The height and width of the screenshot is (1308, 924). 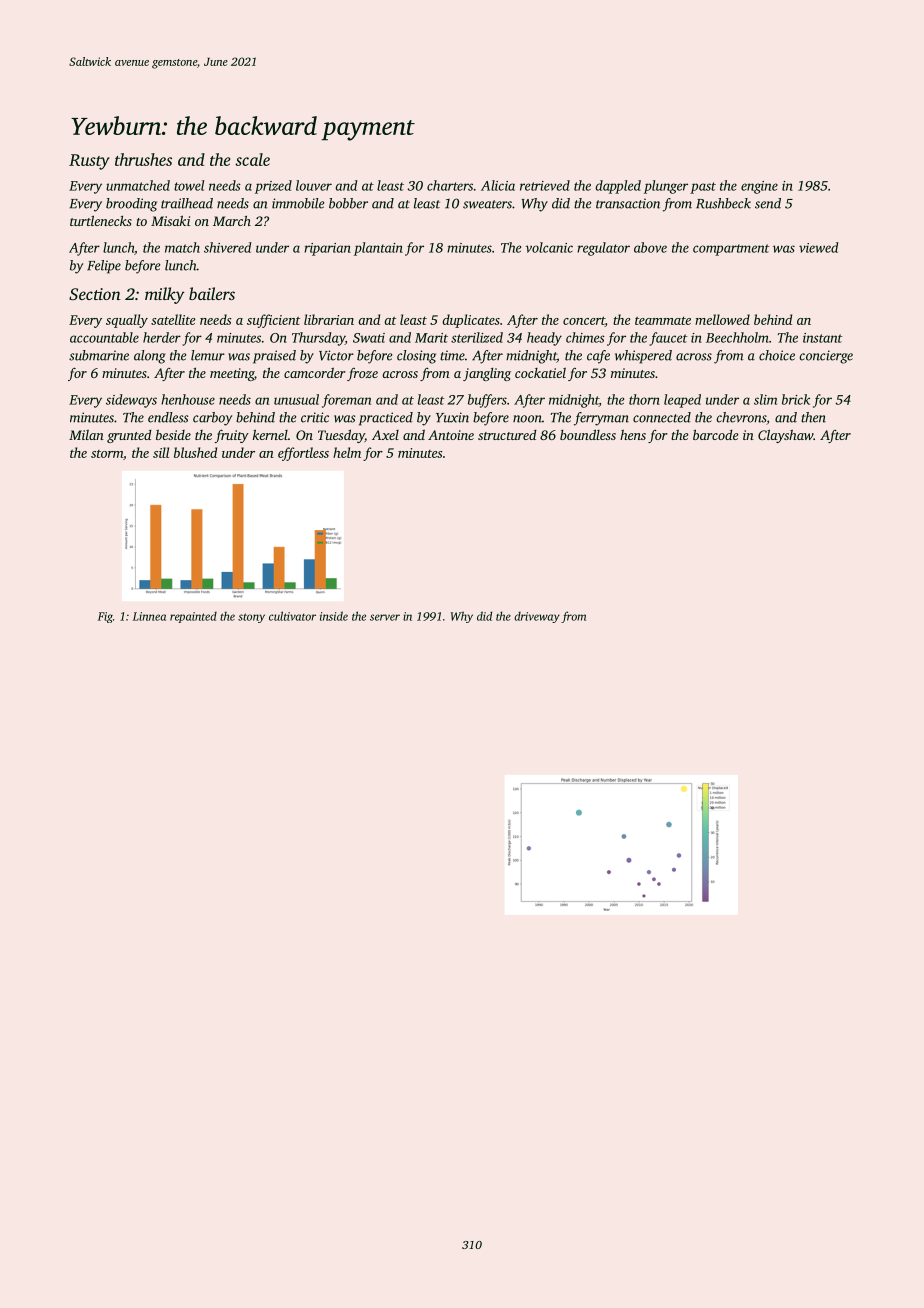 I want to click on driveway, so click(x=537, y=617).
